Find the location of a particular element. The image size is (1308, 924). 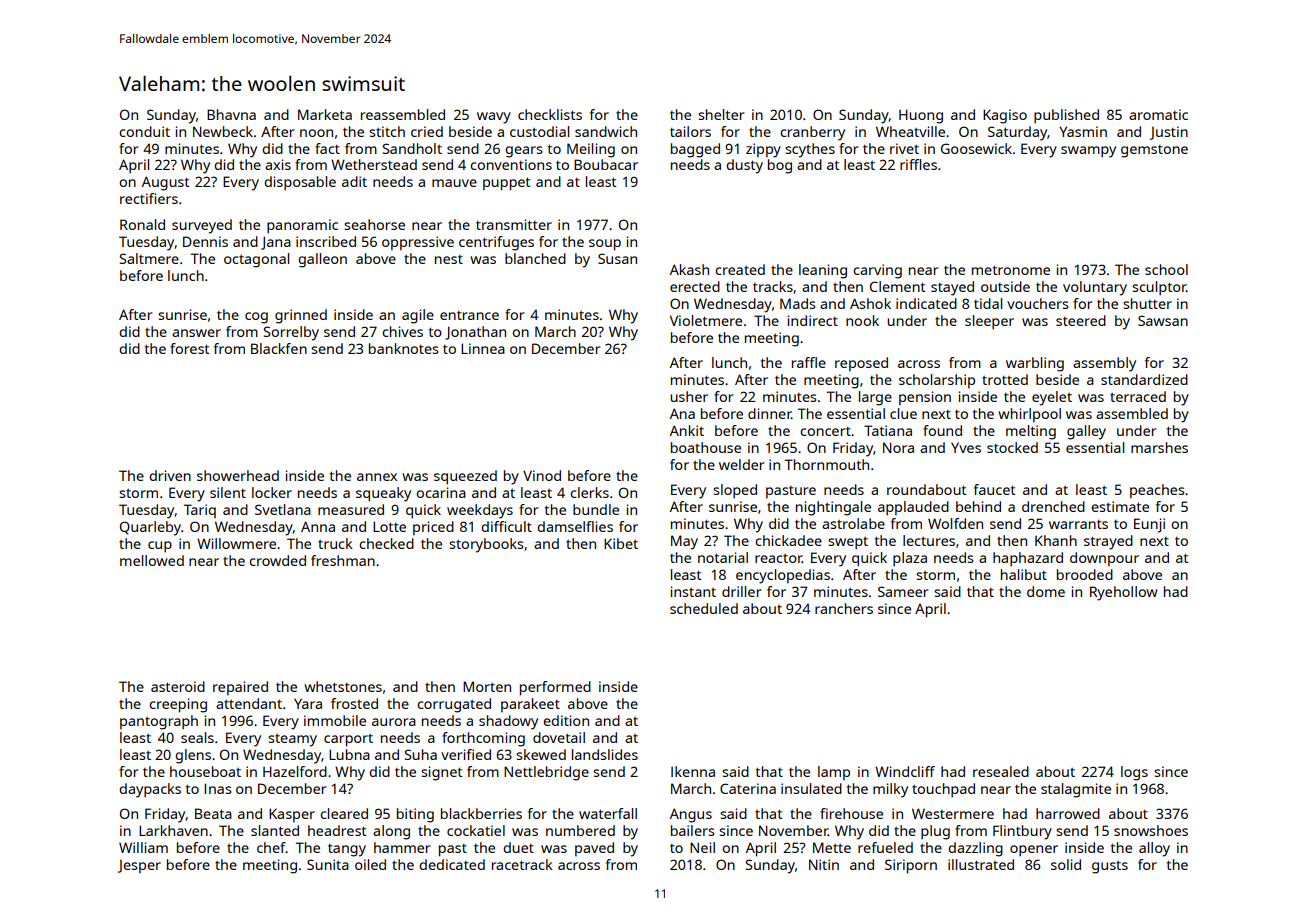

Jesper is located at coordinates (139, 866).
